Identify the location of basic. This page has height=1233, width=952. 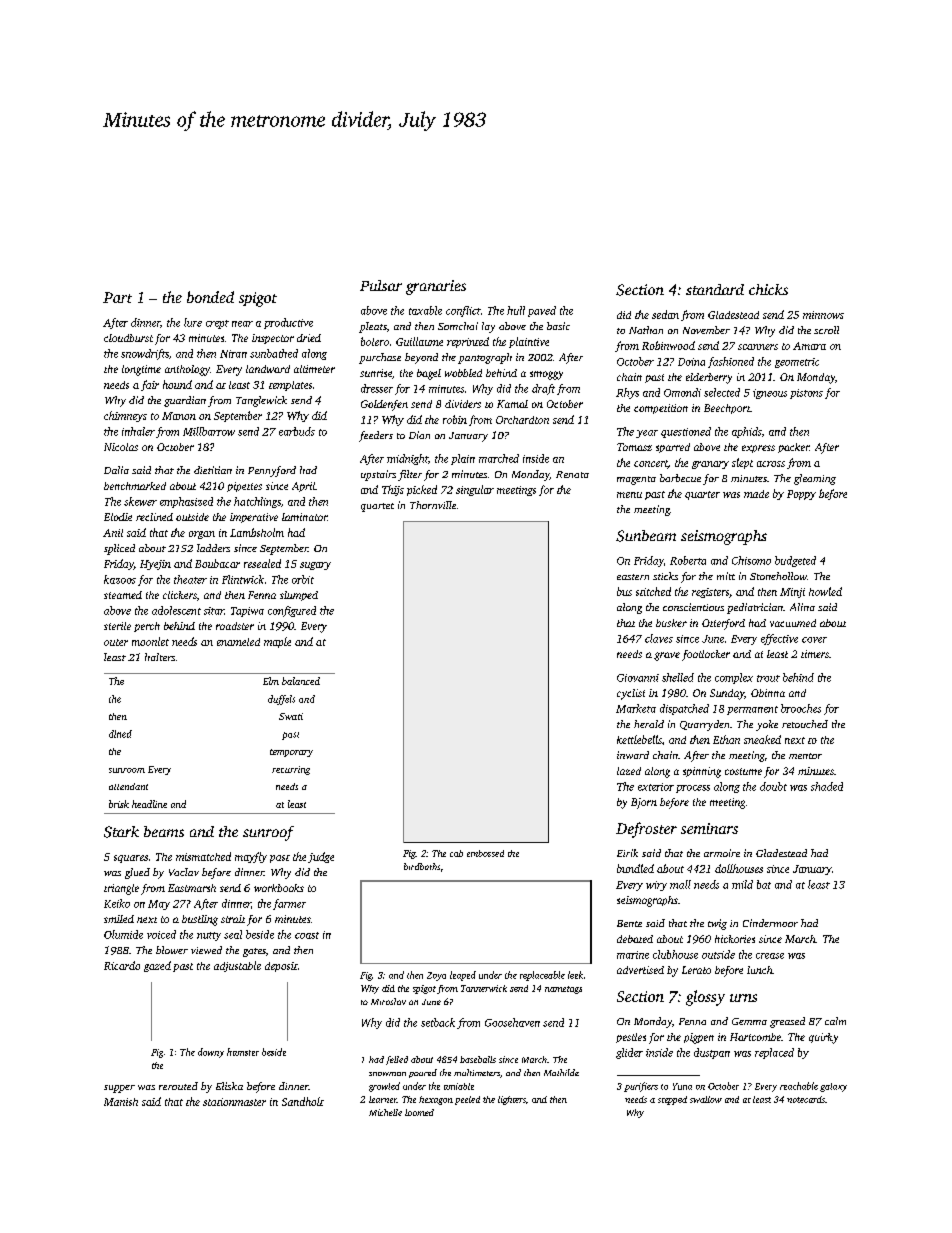
(558, 326).
